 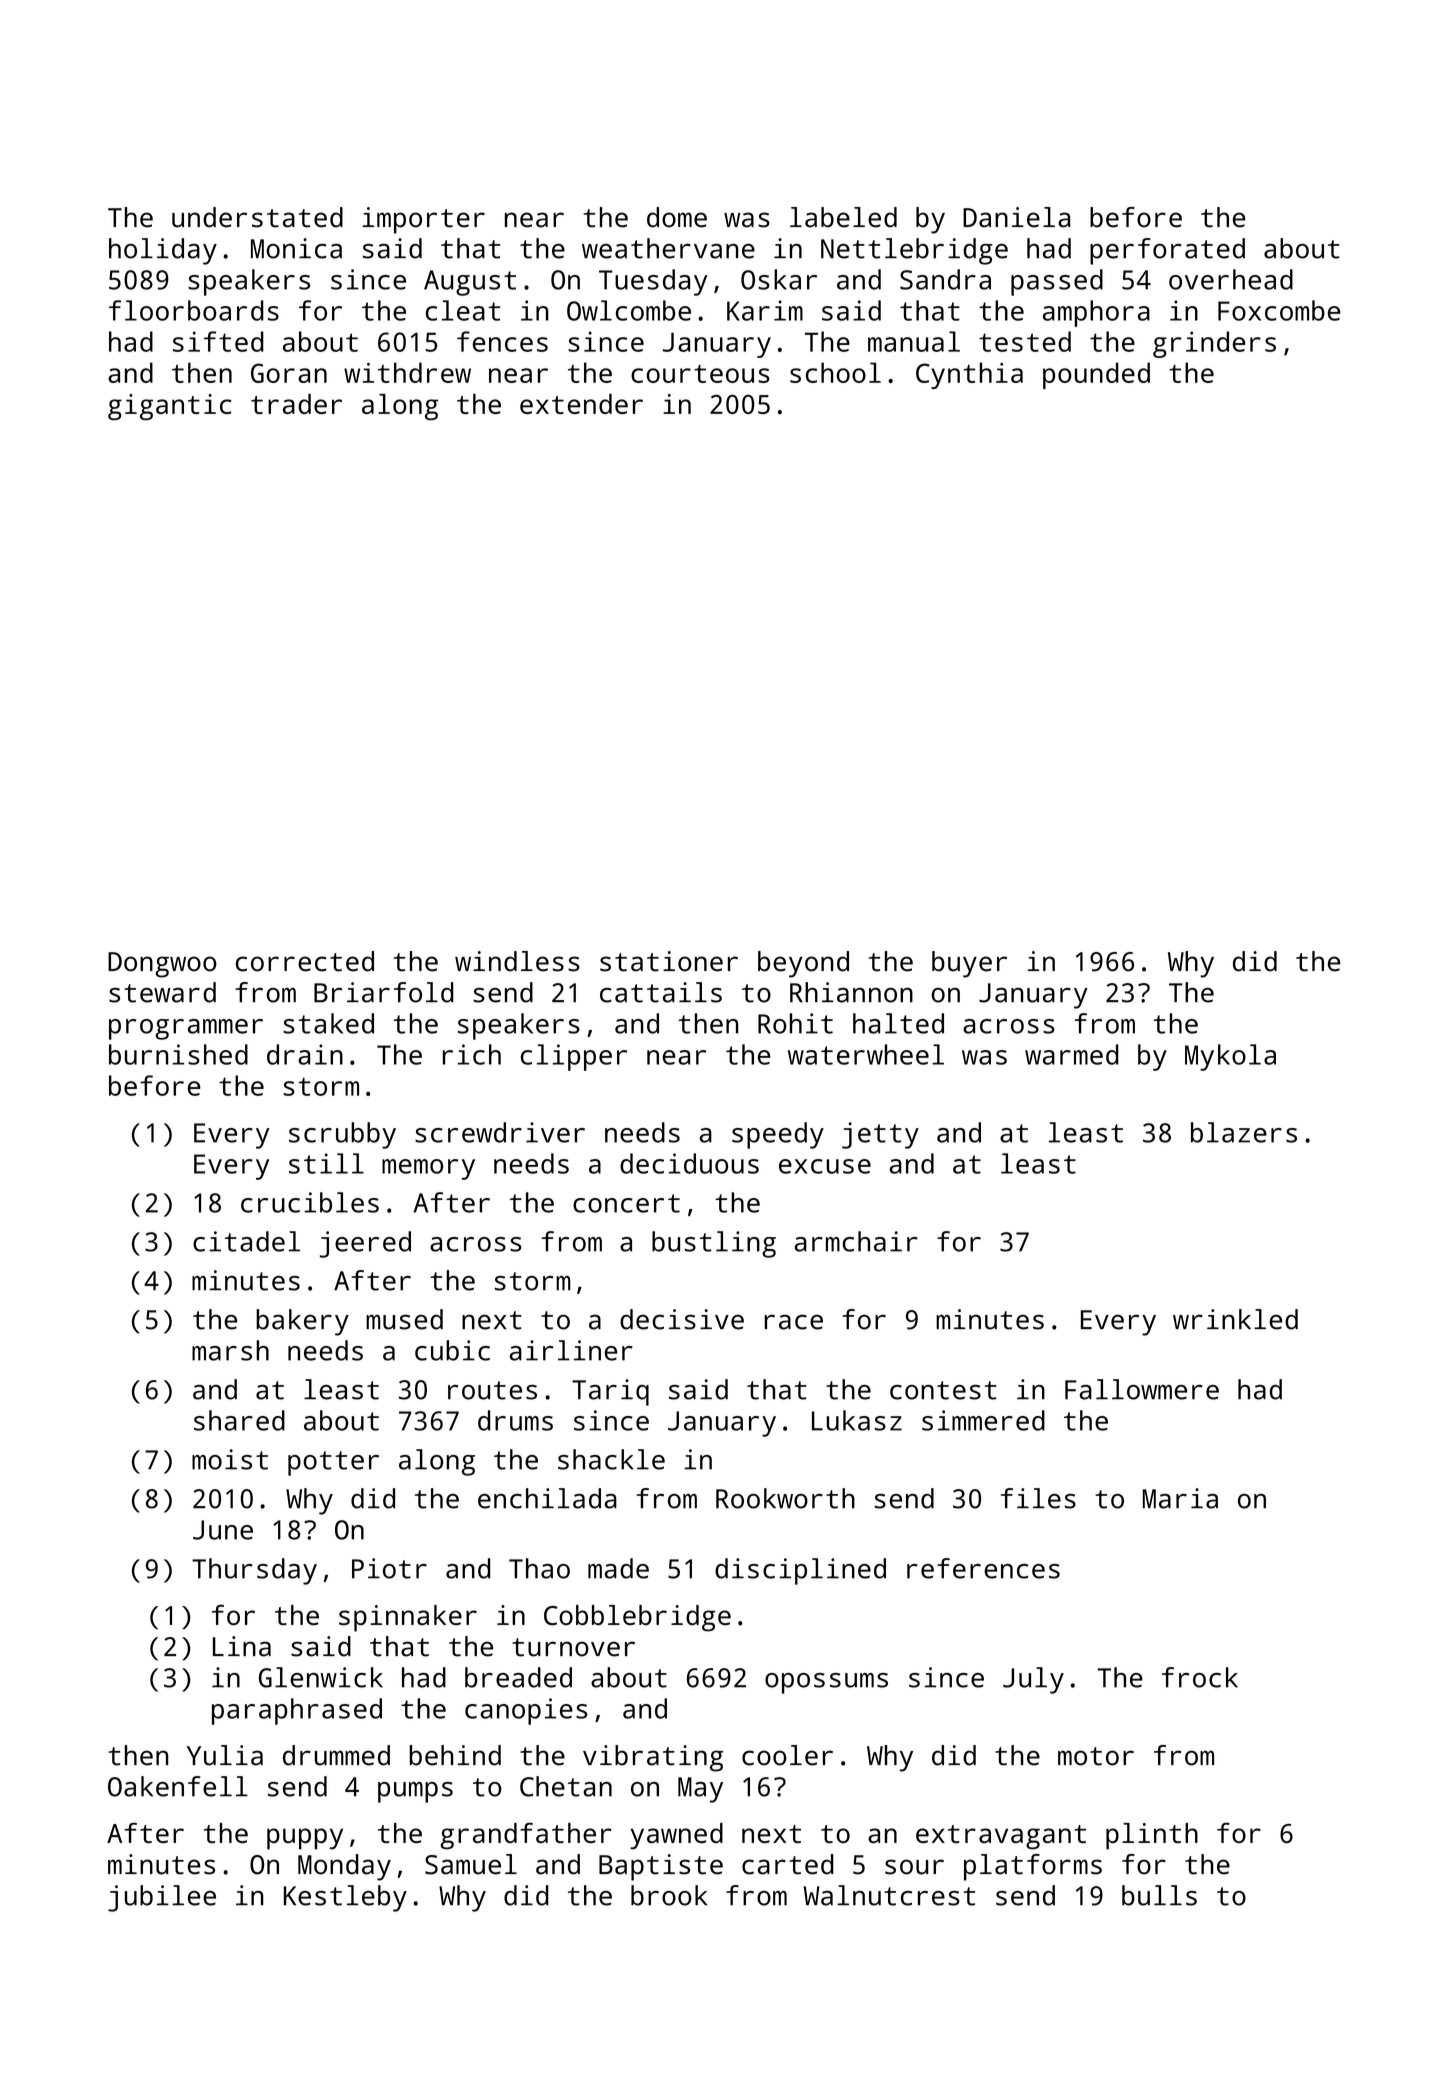 What do you see at coordinates (296, 404) in the screenshot?
I see `trader` at bounding box center [296, 404].
